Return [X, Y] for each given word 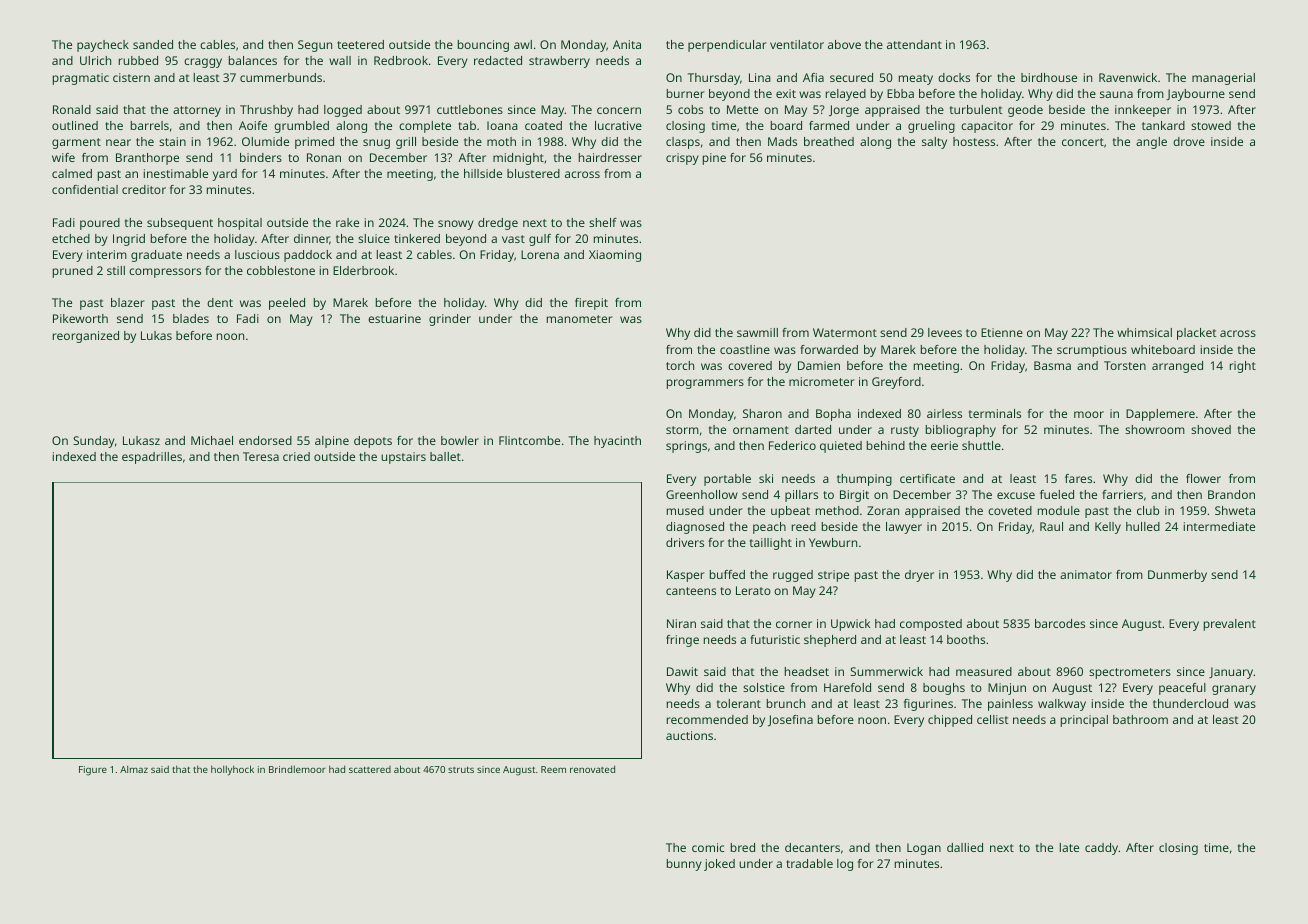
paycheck [103, 46]
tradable [809, 863]
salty [934, 143]
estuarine [394, 318]
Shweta [1235, 510]
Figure [93, 771]
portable [727, 480]
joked [719, 865]
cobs [690, 109]
